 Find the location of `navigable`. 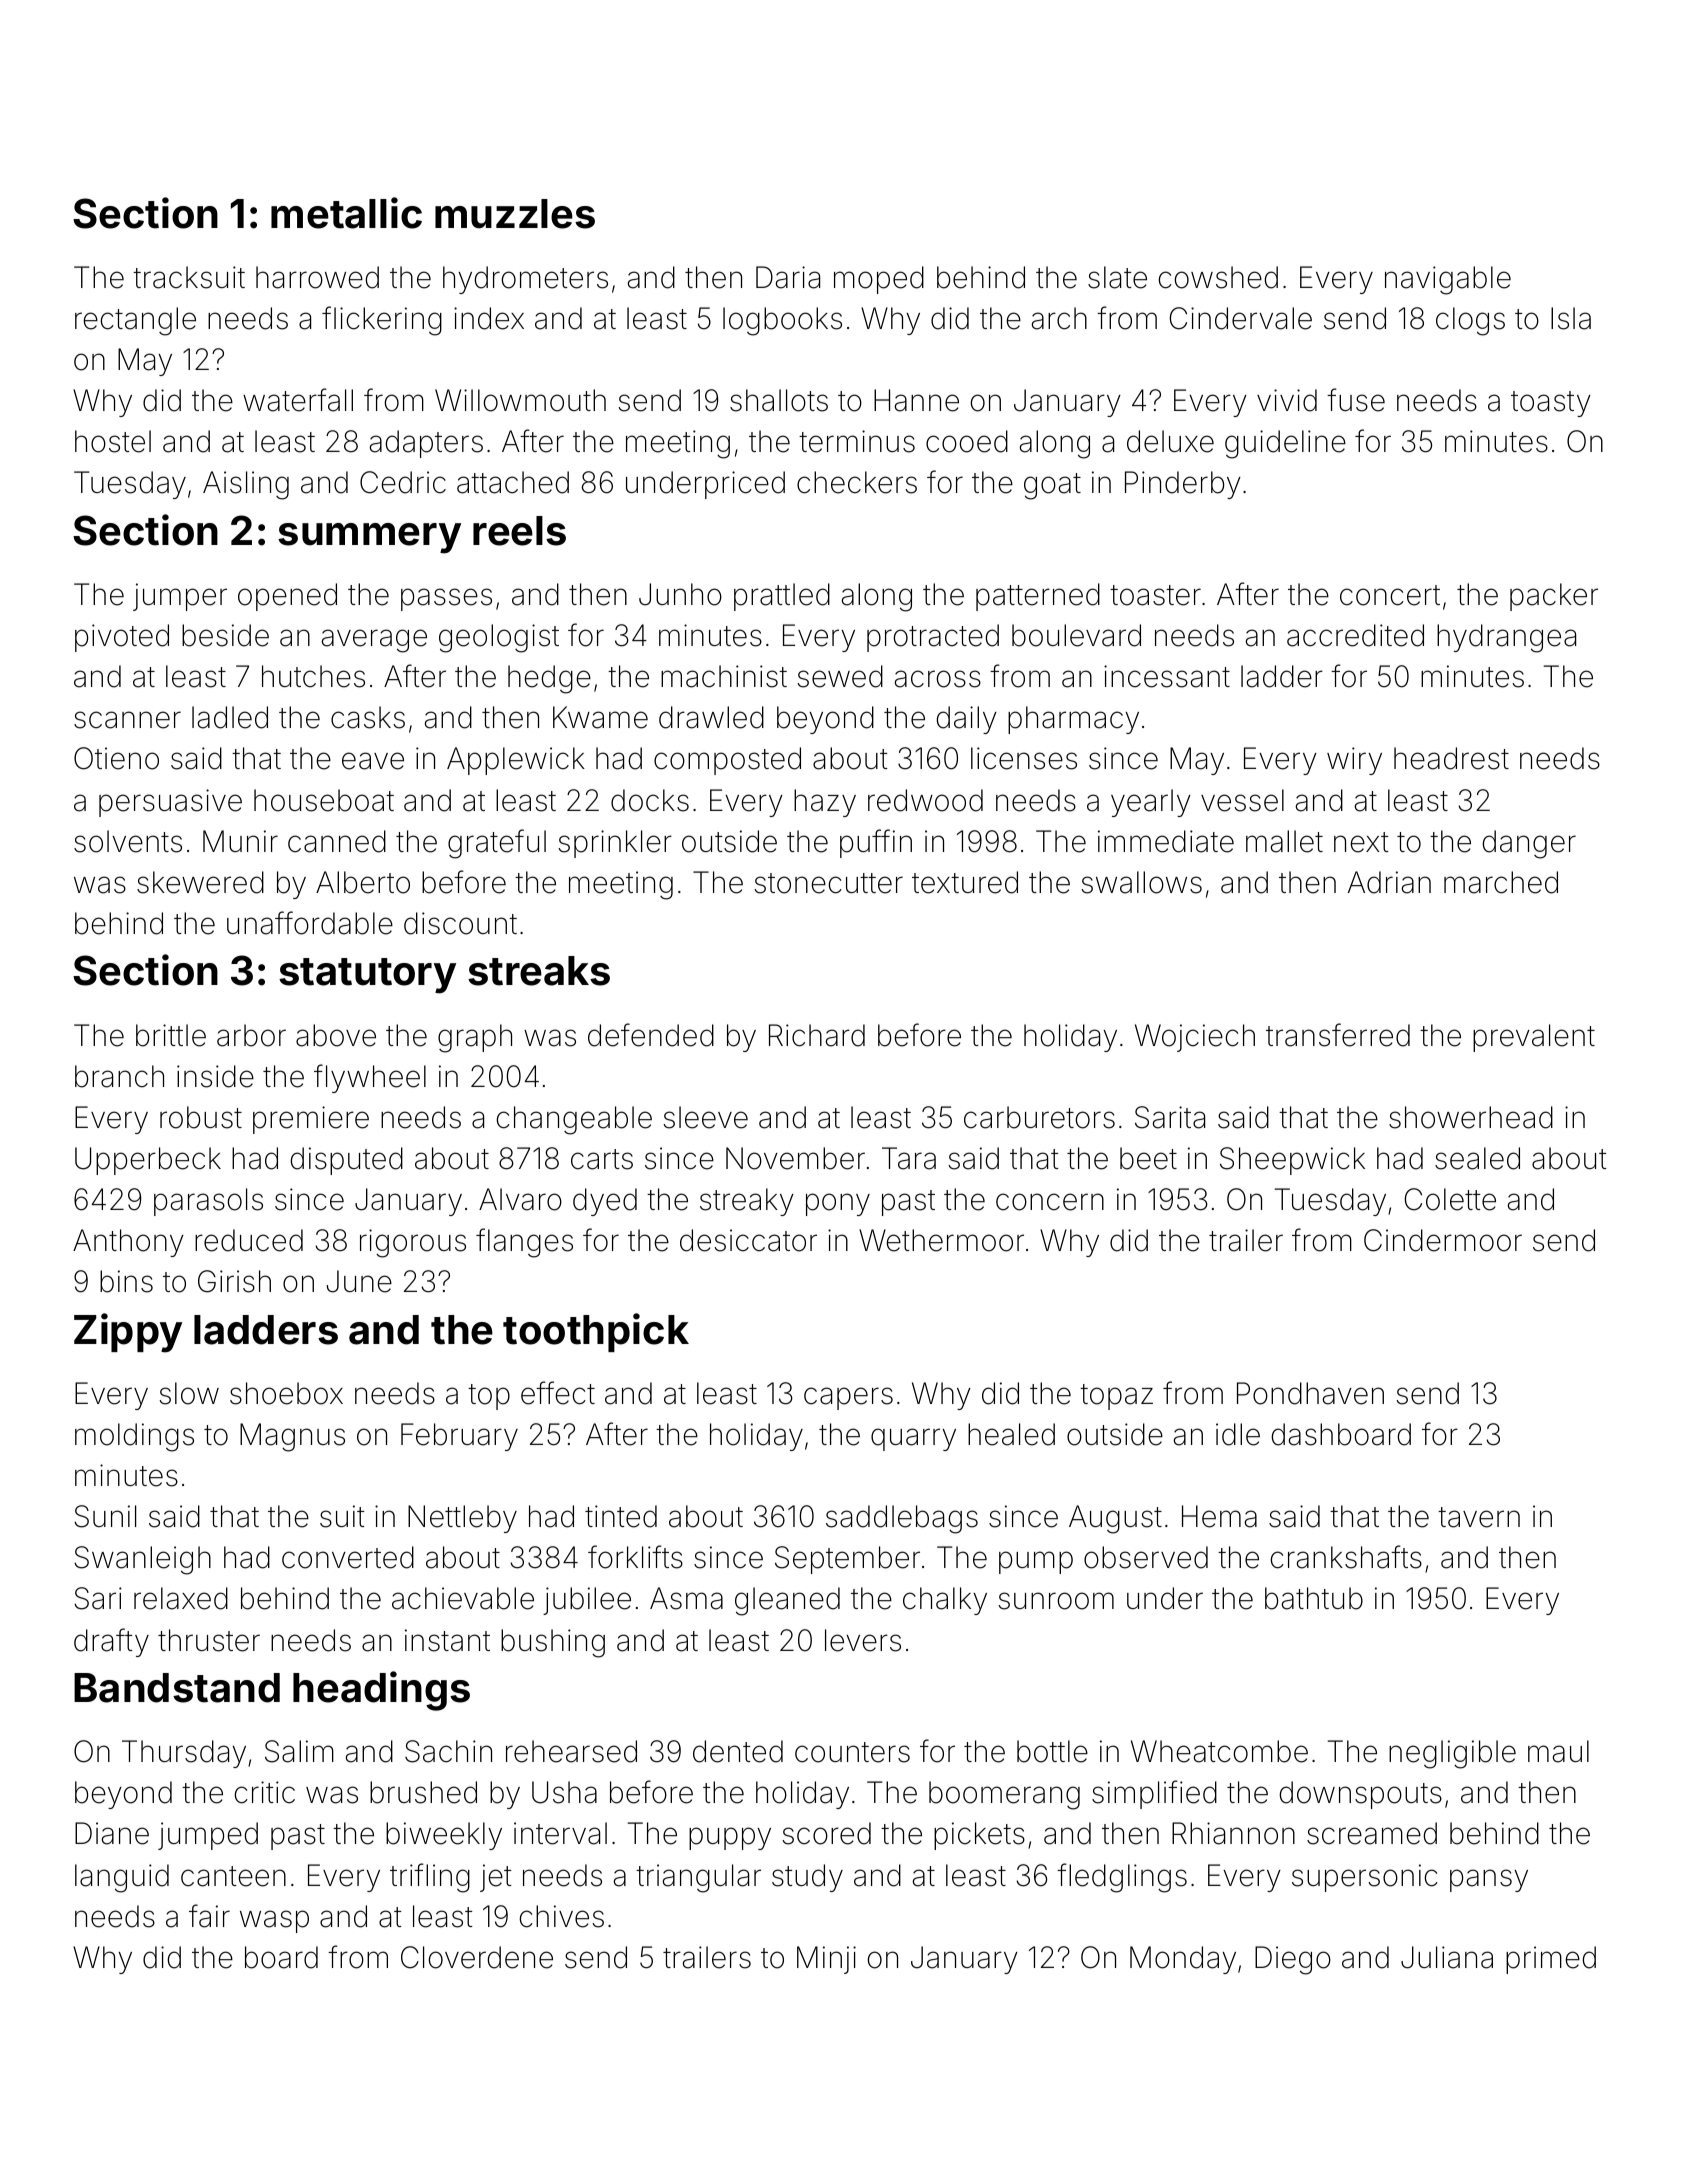

navigable is located at coordinates (1448, 280).
